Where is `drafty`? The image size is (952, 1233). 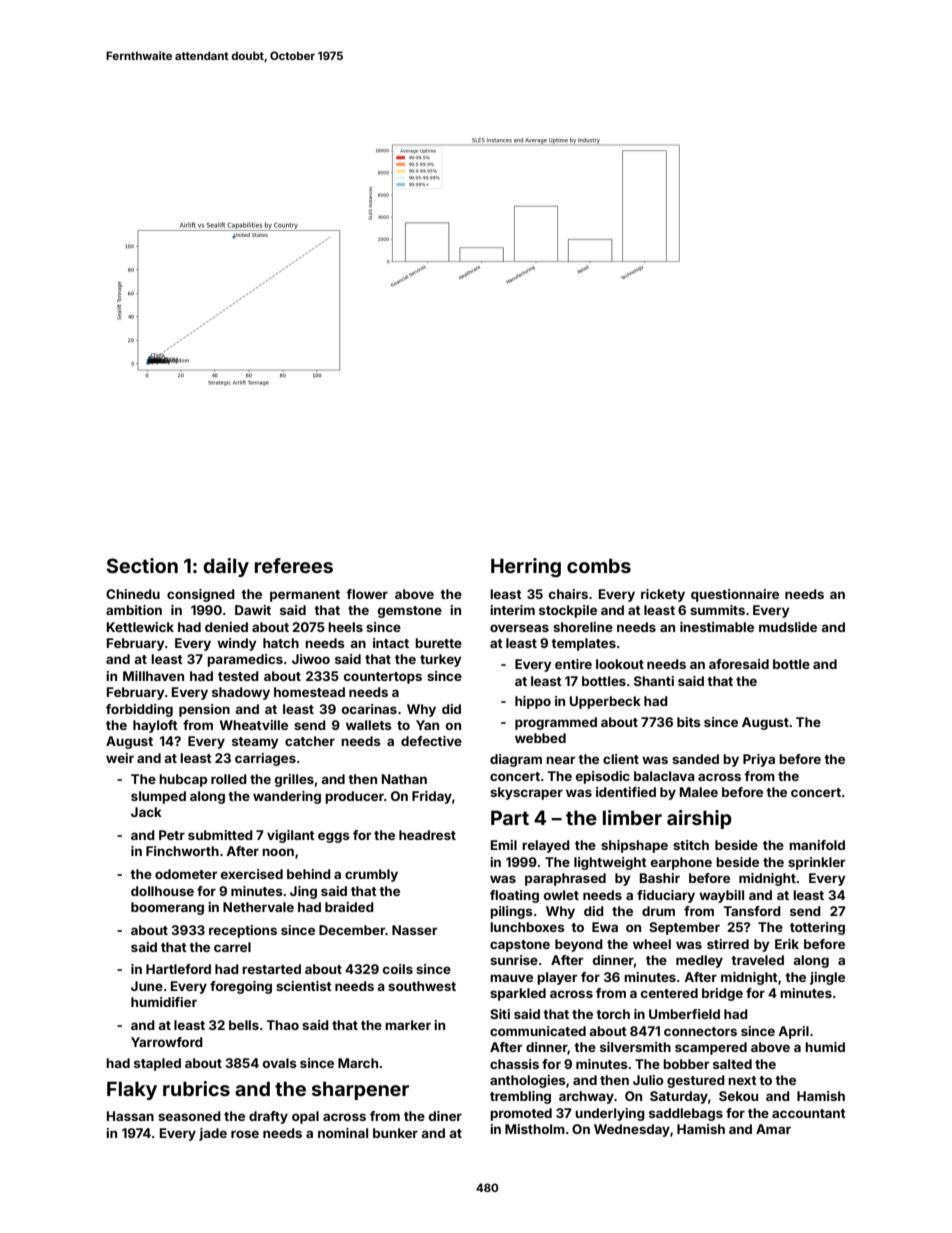
drafty is located at coordinates (268, 1117).
